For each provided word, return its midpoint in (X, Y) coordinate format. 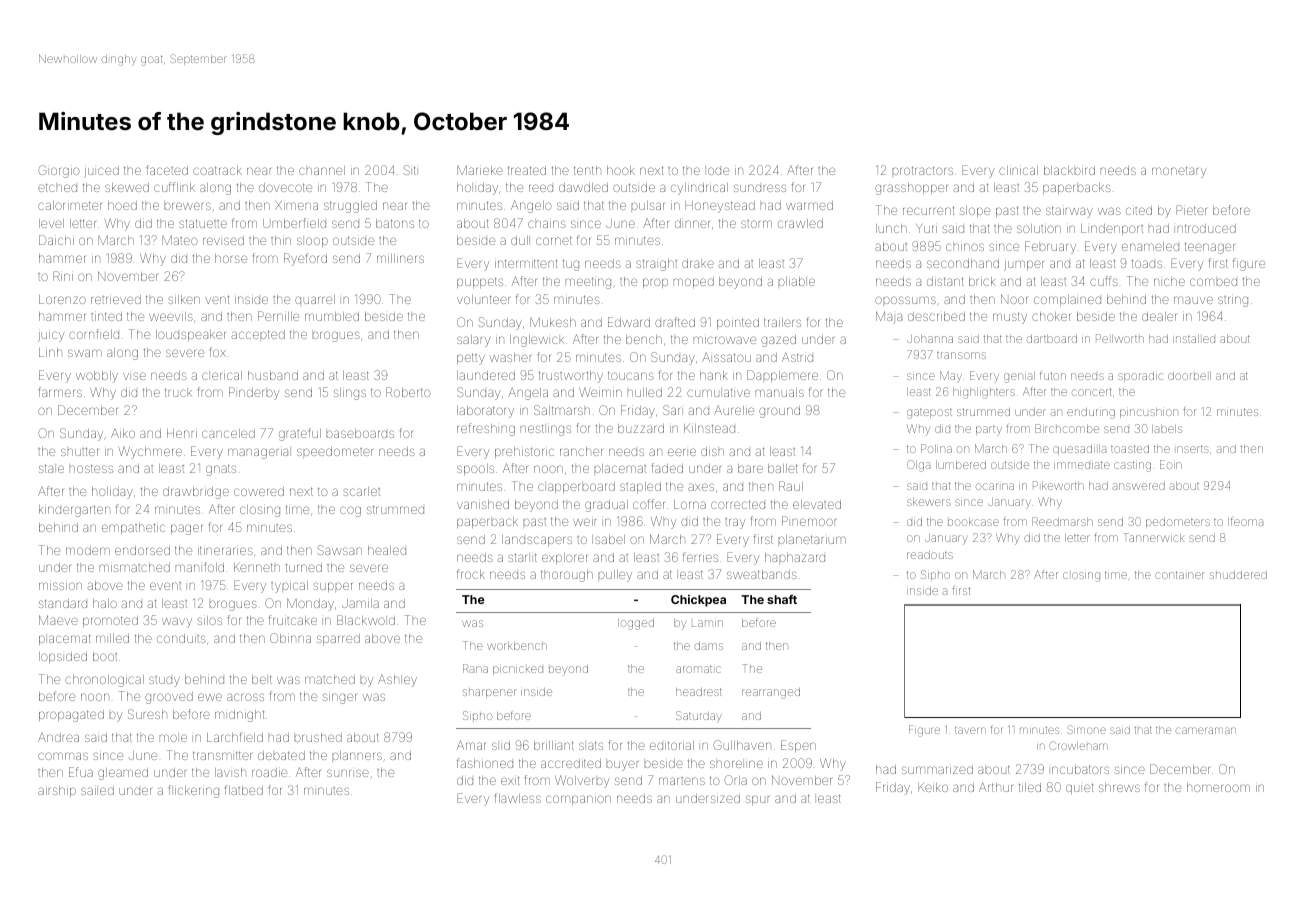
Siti (409, 170)
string (1233, 301)
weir (584, 522)
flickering (194, 791)
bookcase (973, 522)
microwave (725, 340)
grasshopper (911, 189)
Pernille (278, 316)
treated (527, 170)
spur (757, 800)
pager (186, 529)
